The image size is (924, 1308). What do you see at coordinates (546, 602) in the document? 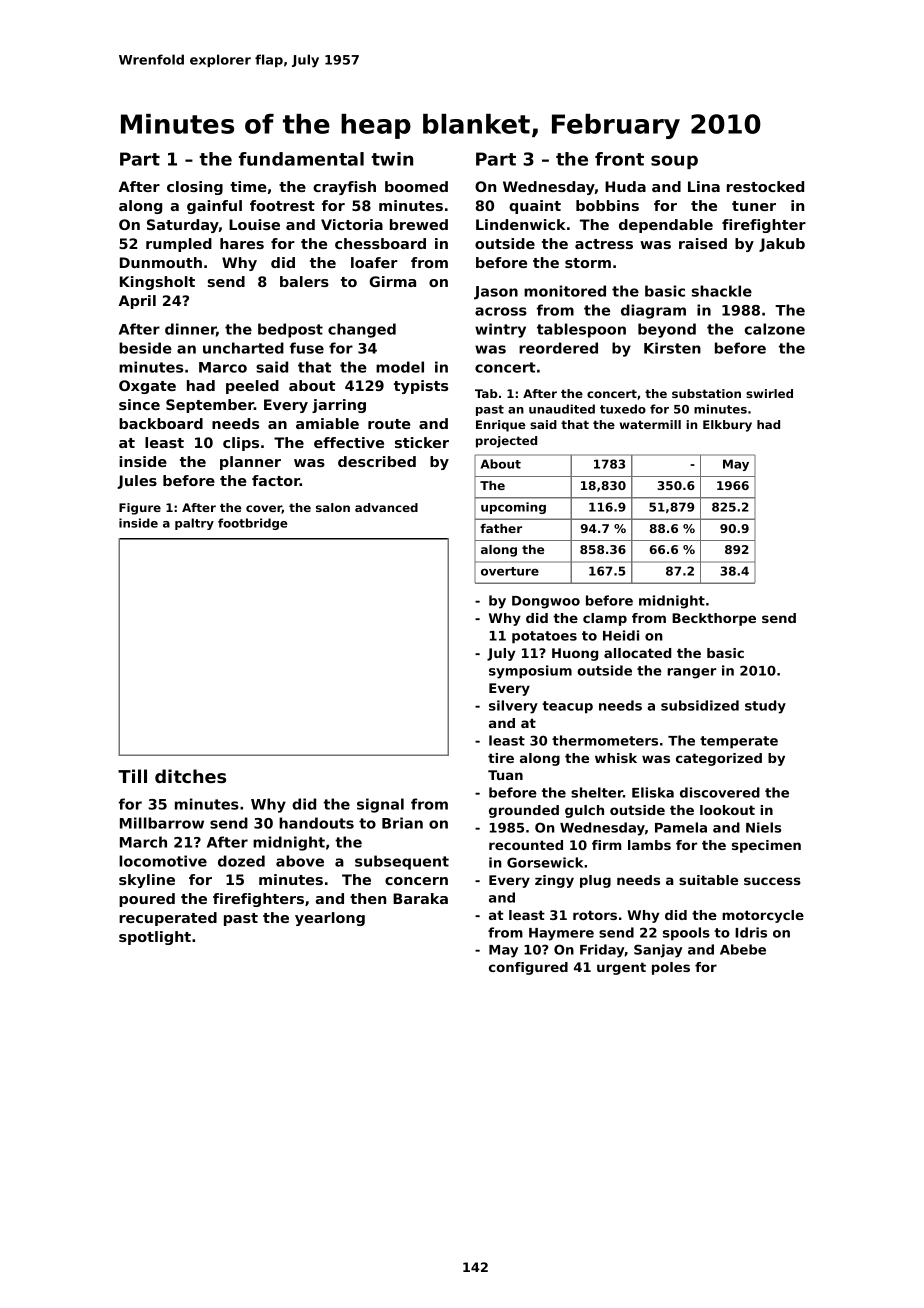
I see `Dongwoo` at bounding box center [546, 602].
